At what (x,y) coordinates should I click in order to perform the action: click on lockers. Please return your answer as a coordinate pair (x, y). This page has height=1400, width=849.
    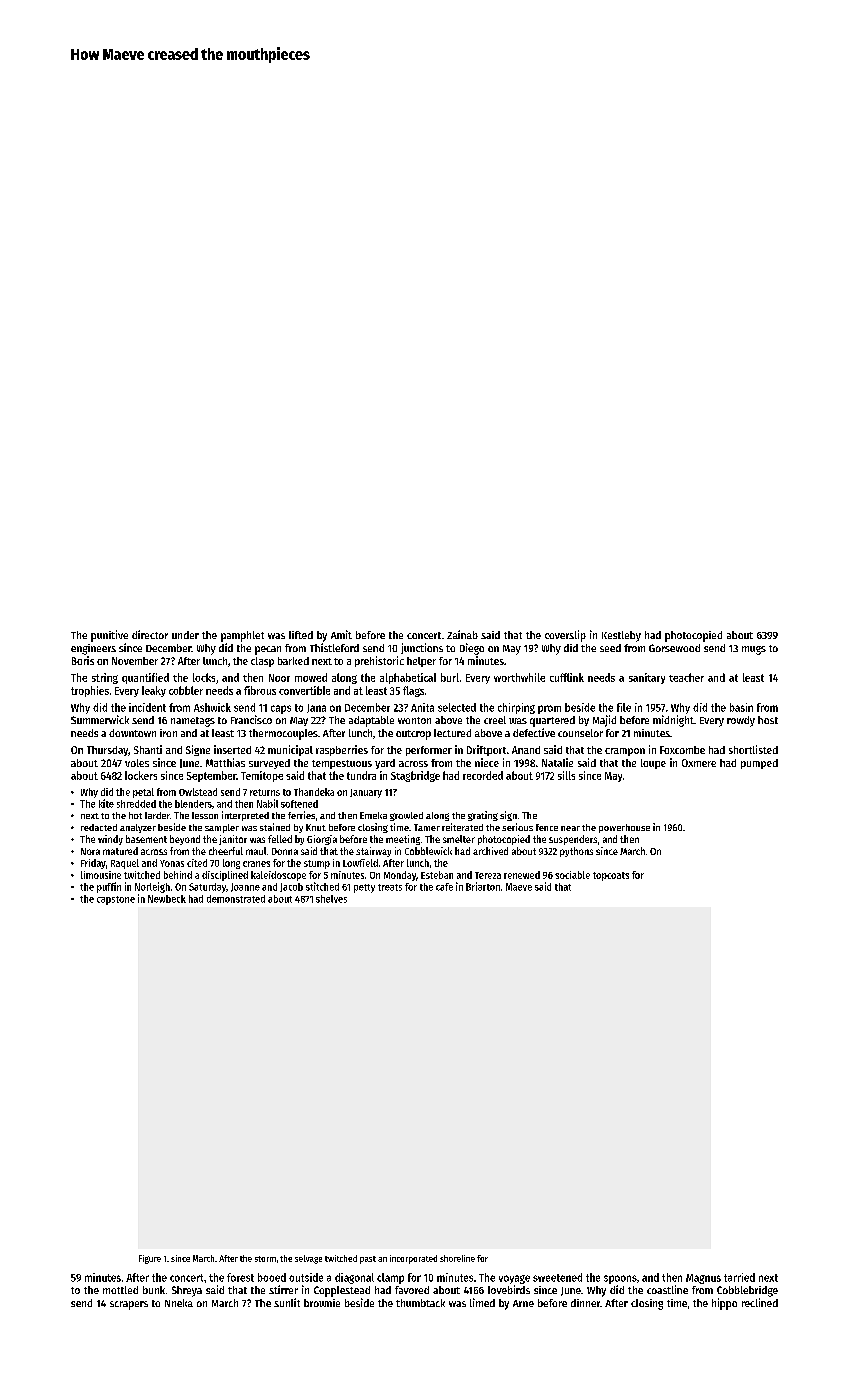
    Looking at the image, I should click on (141, 775).
